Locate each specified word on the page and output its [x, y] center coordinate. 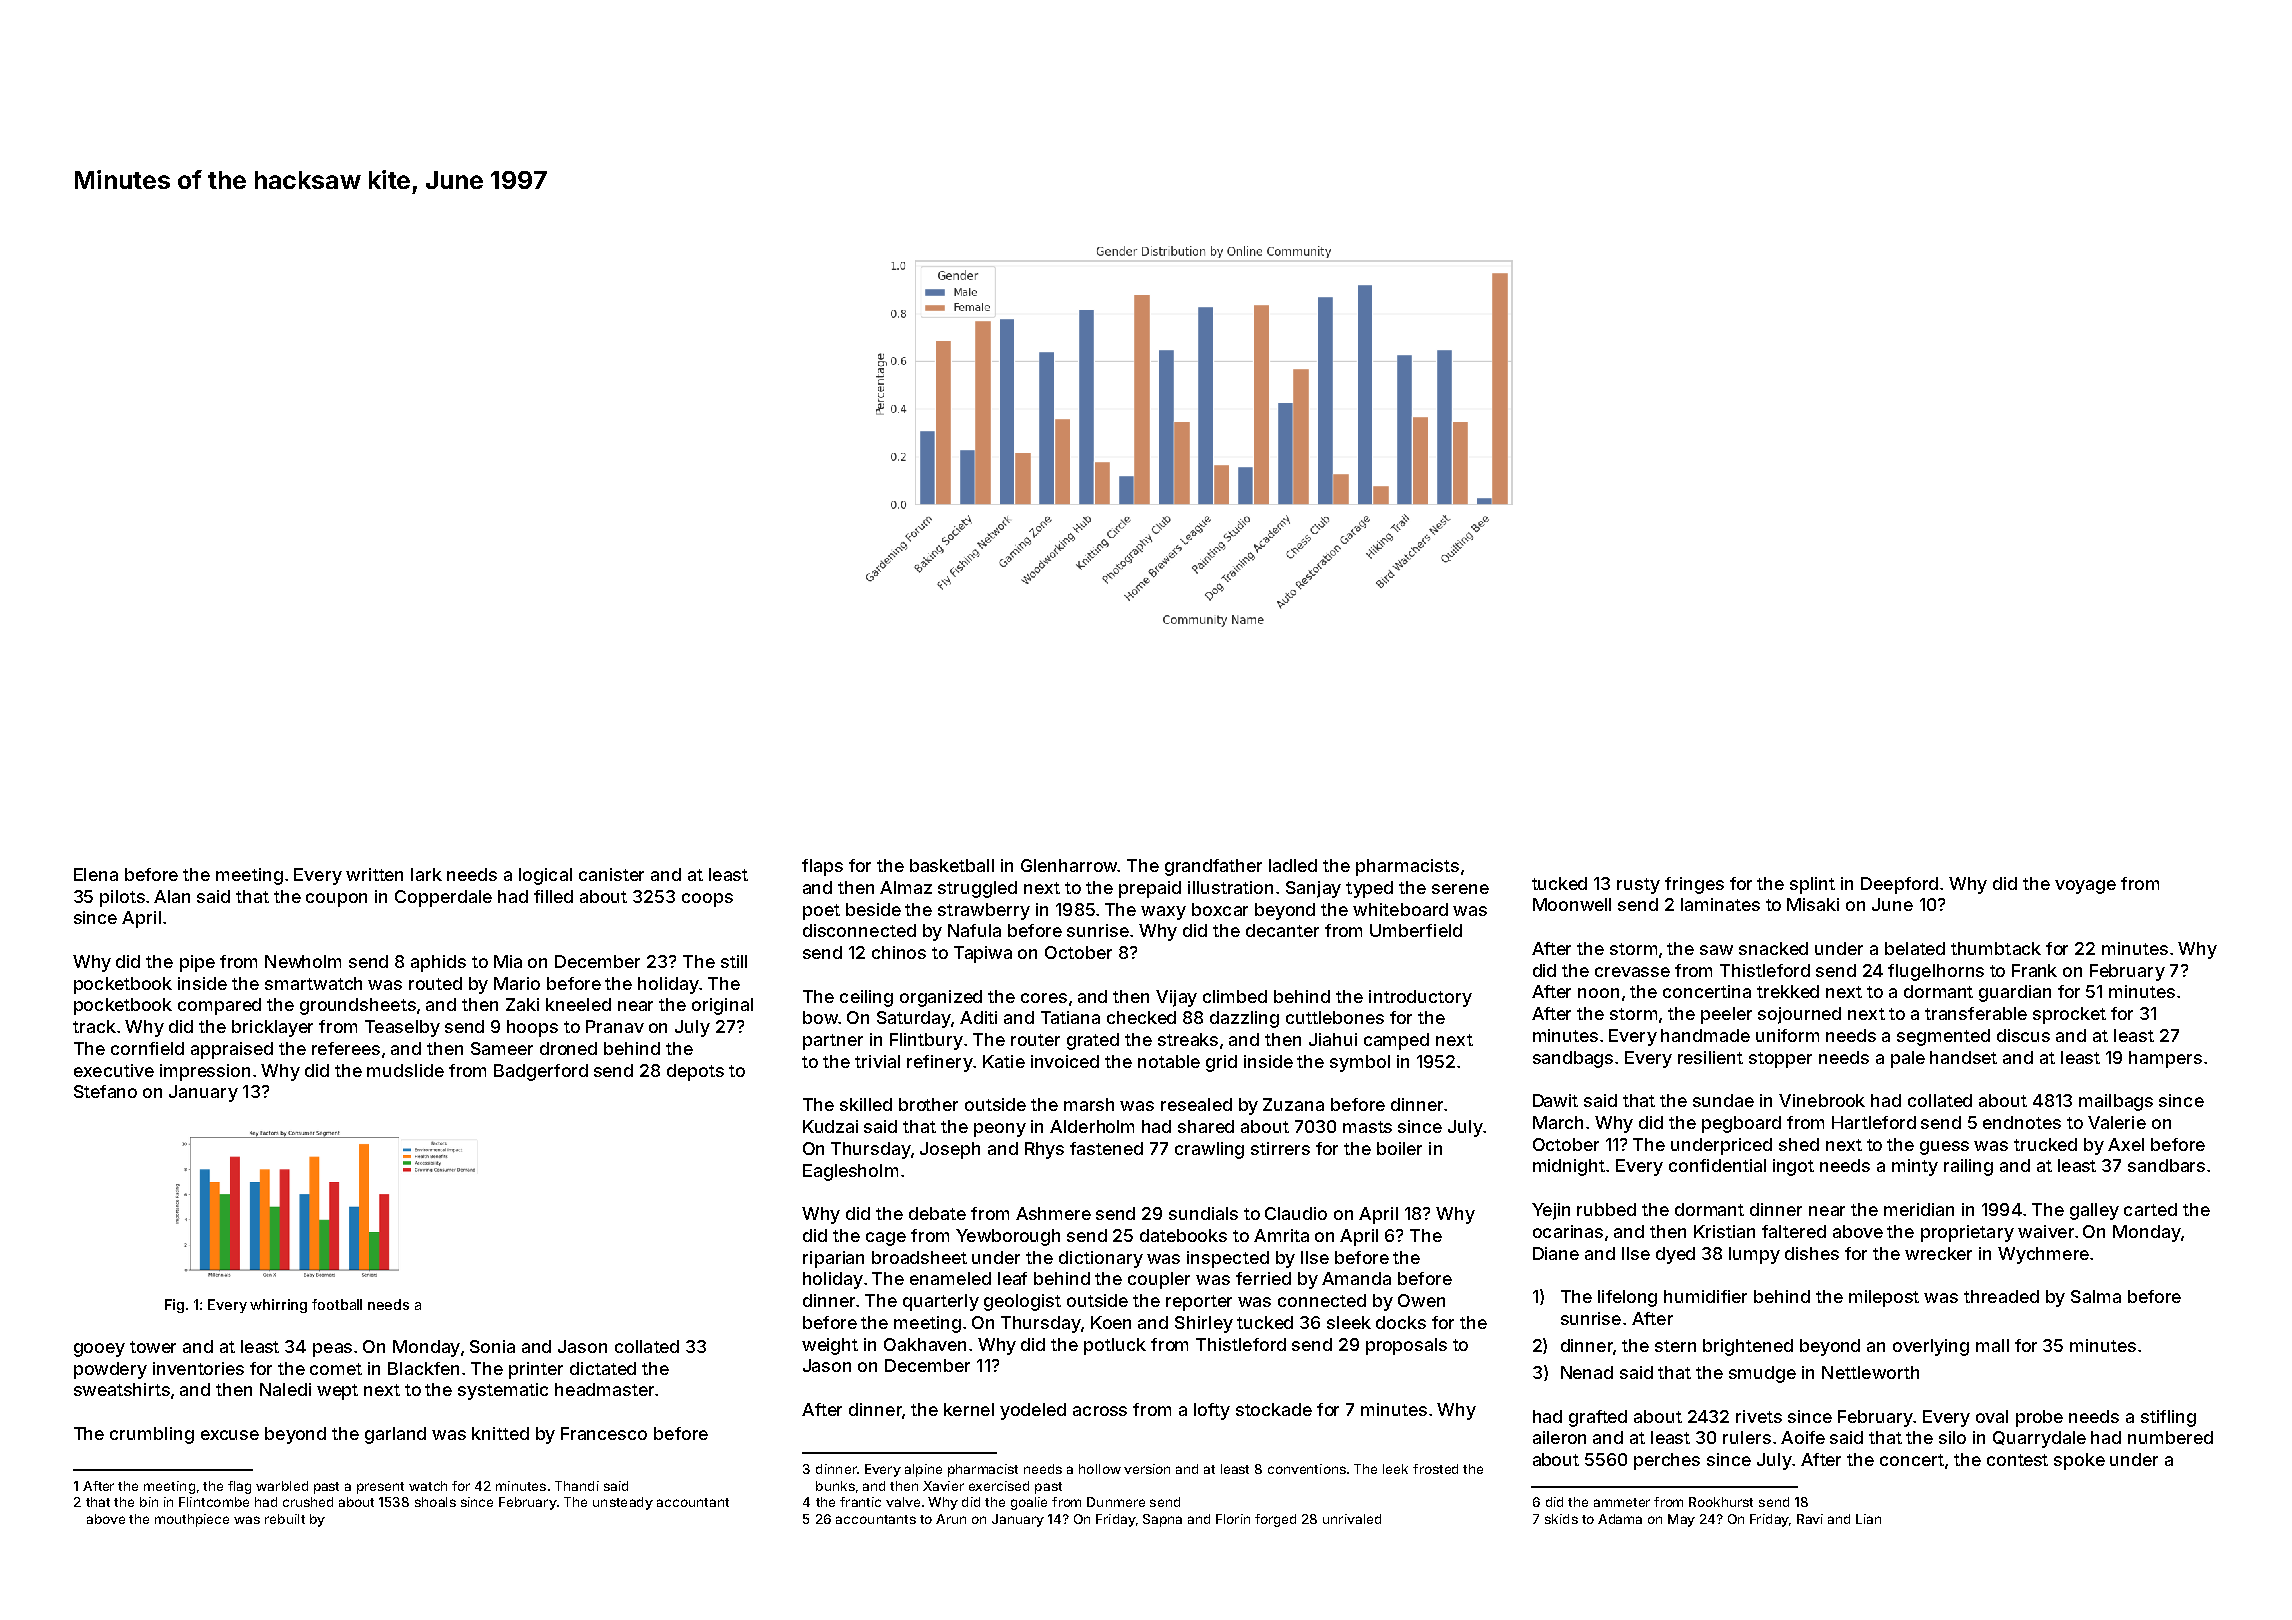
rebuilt [285, 1519]
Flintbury [926, 1041]
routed [435, 983]
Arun [951, 1519]
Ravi [1810, 1519]
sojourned [1799, 1015]
